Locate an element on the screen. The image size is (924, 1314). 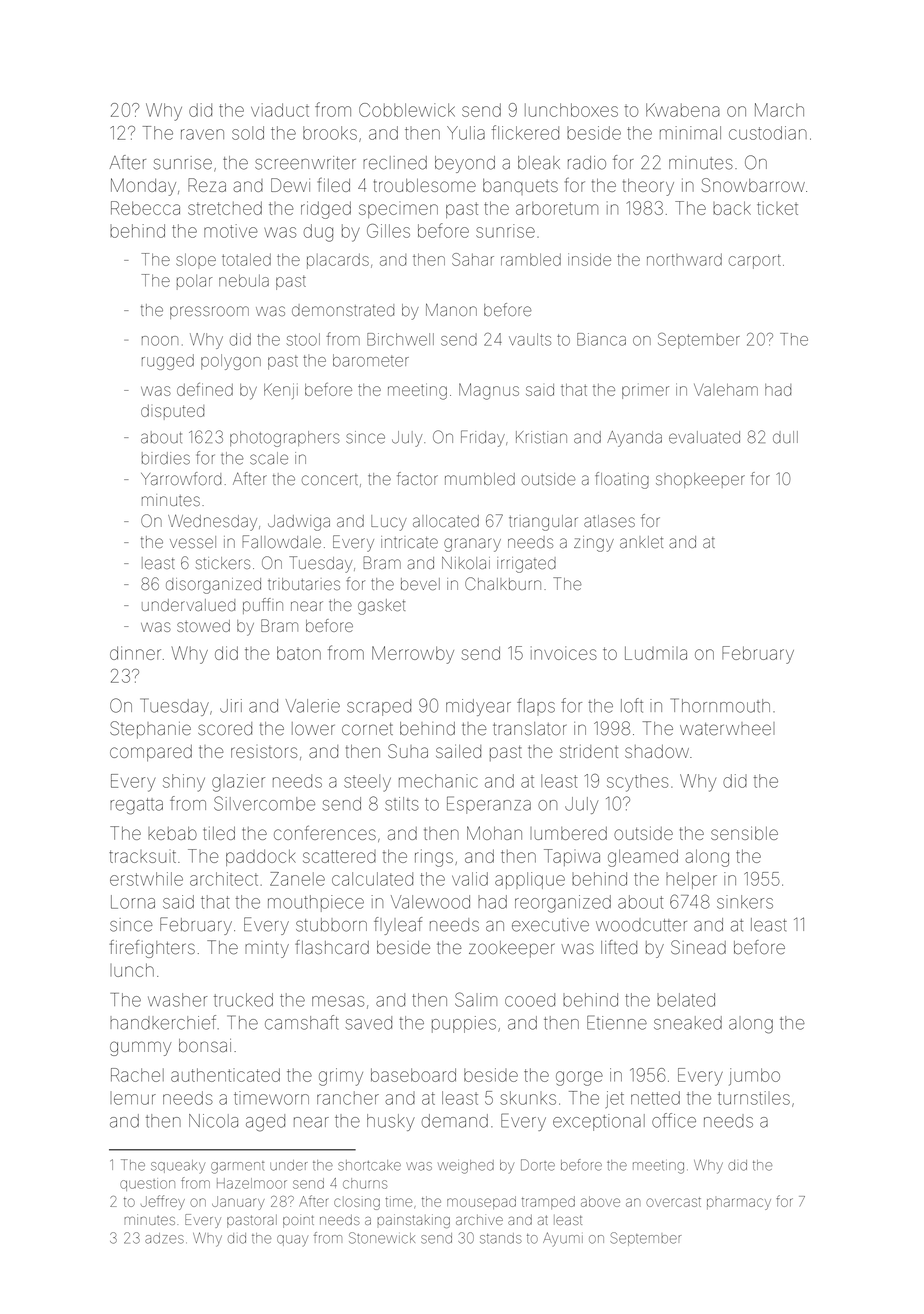
aged is located at coordinates (265, 1123).
